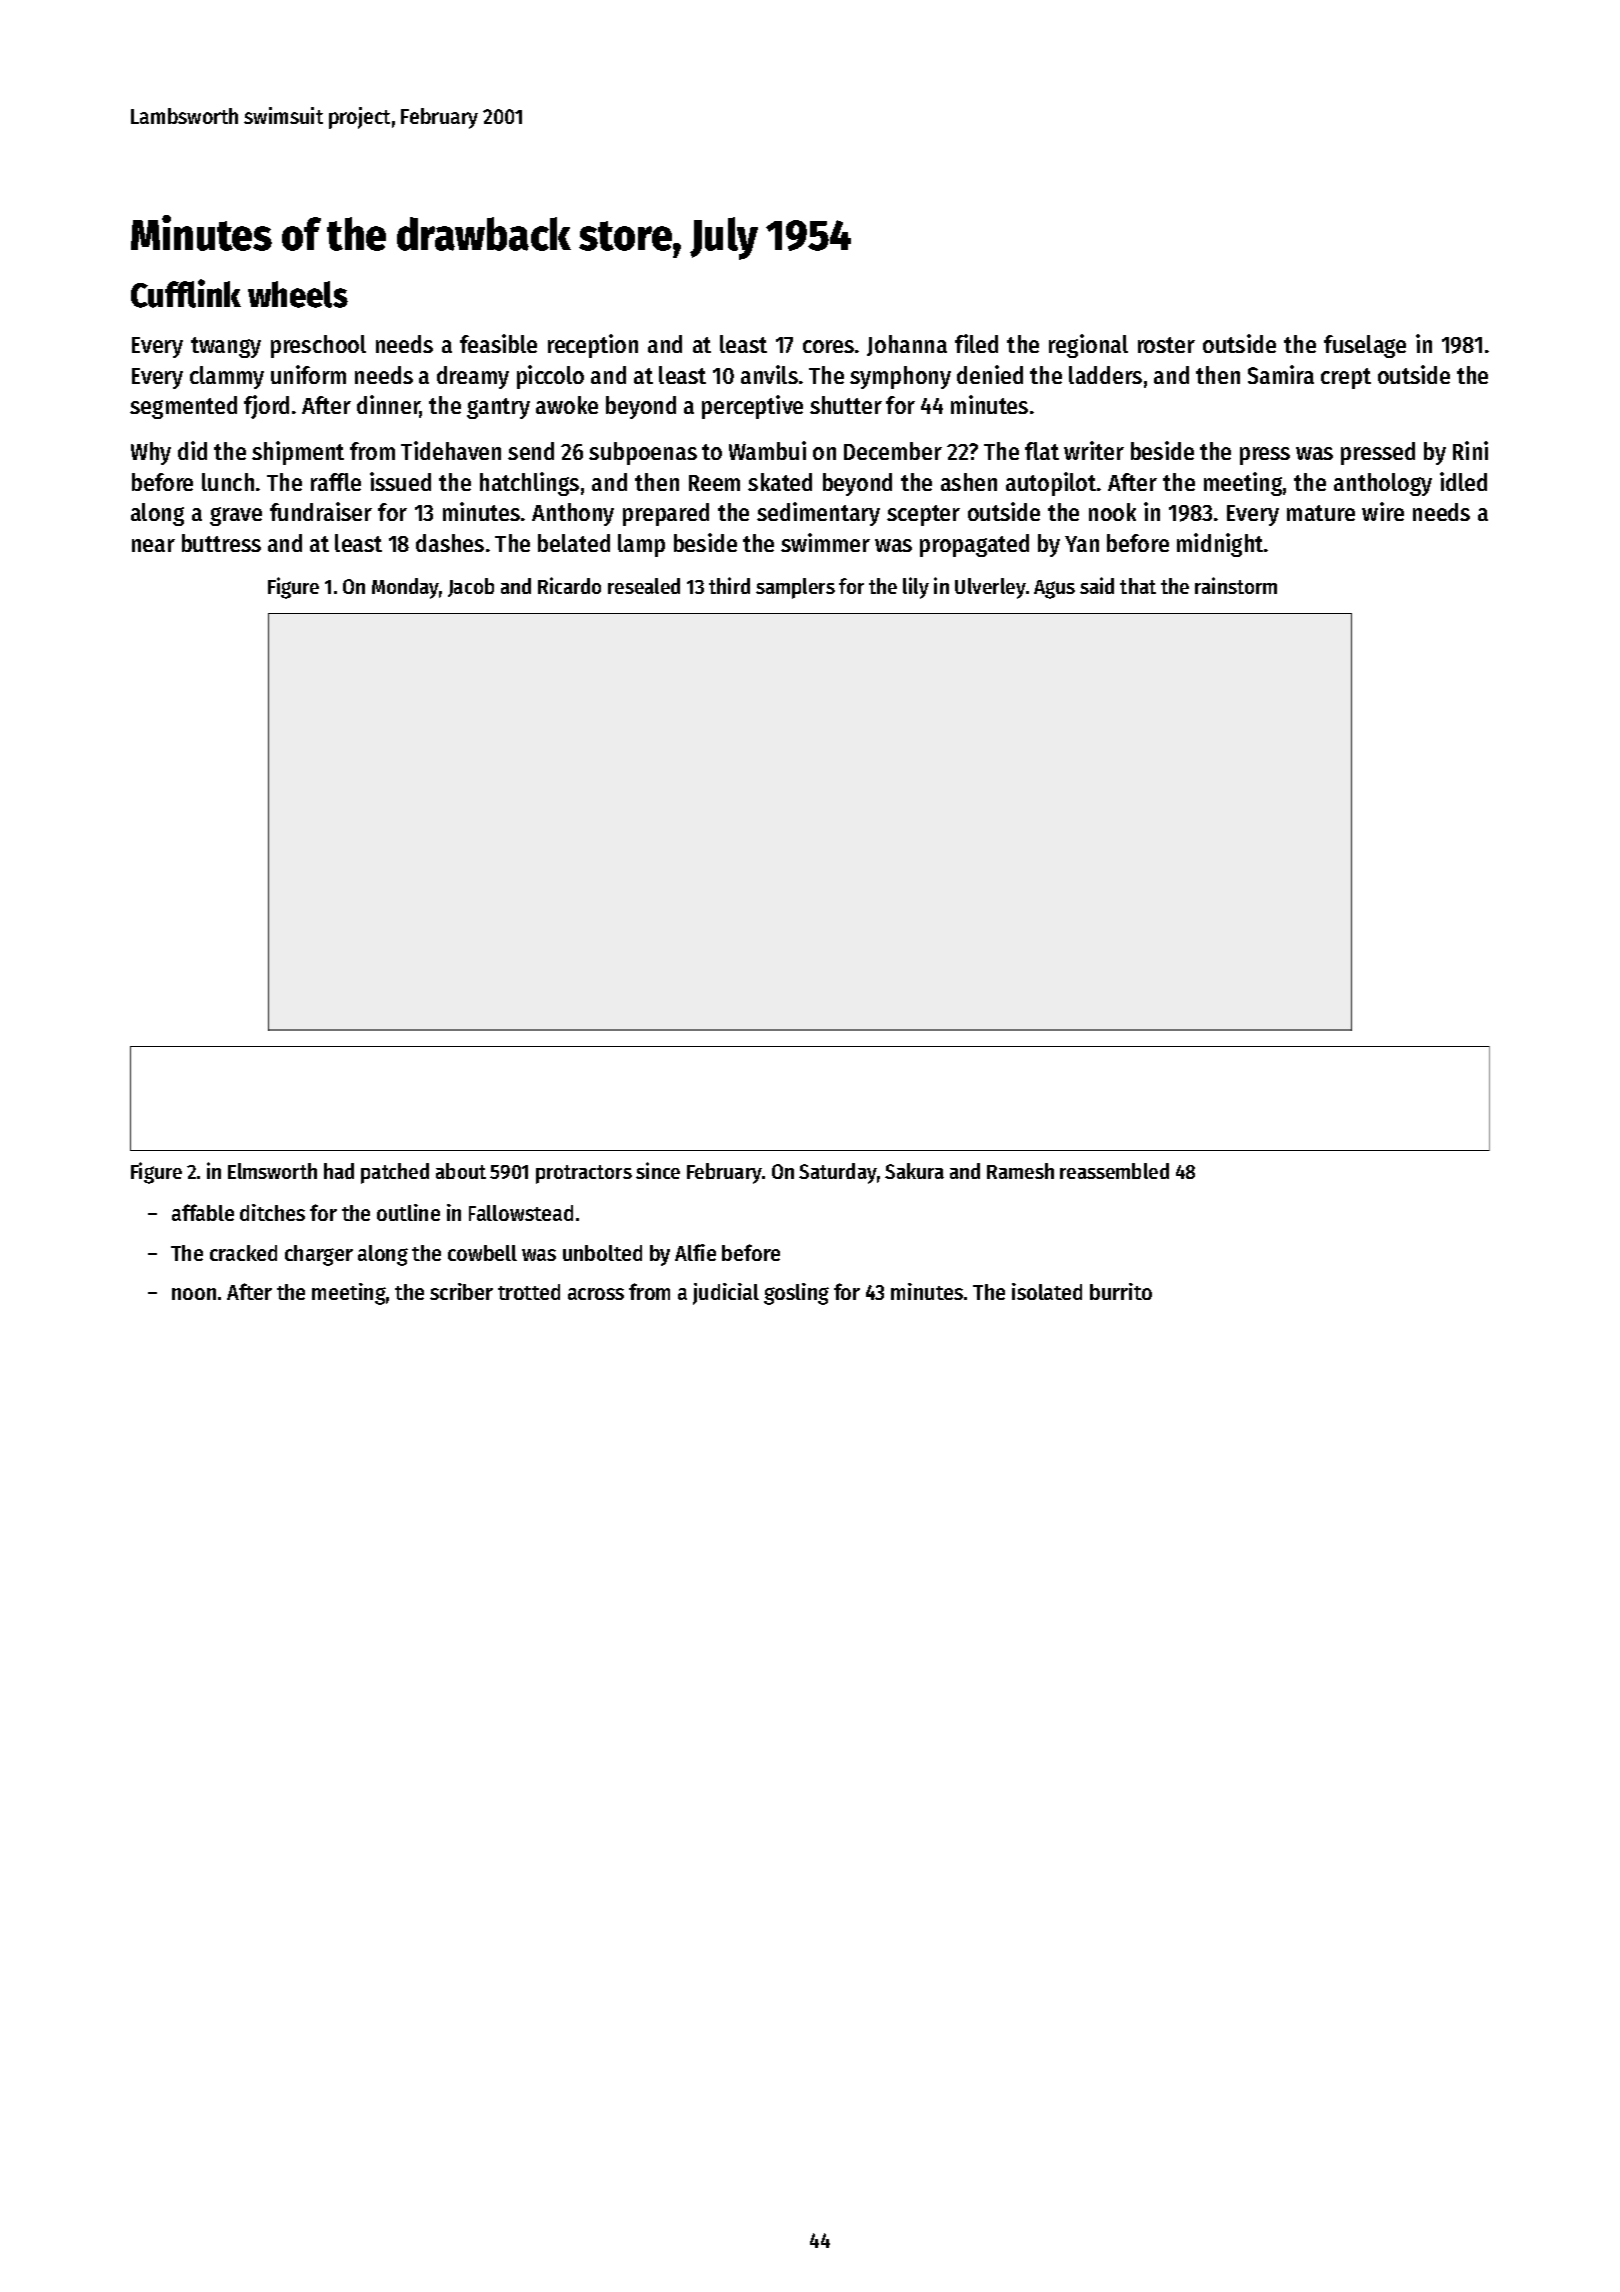  What do you see at coordinates (1236, 585) in the image?
I see `rainstorm` at bounding box center [1236, 585].
